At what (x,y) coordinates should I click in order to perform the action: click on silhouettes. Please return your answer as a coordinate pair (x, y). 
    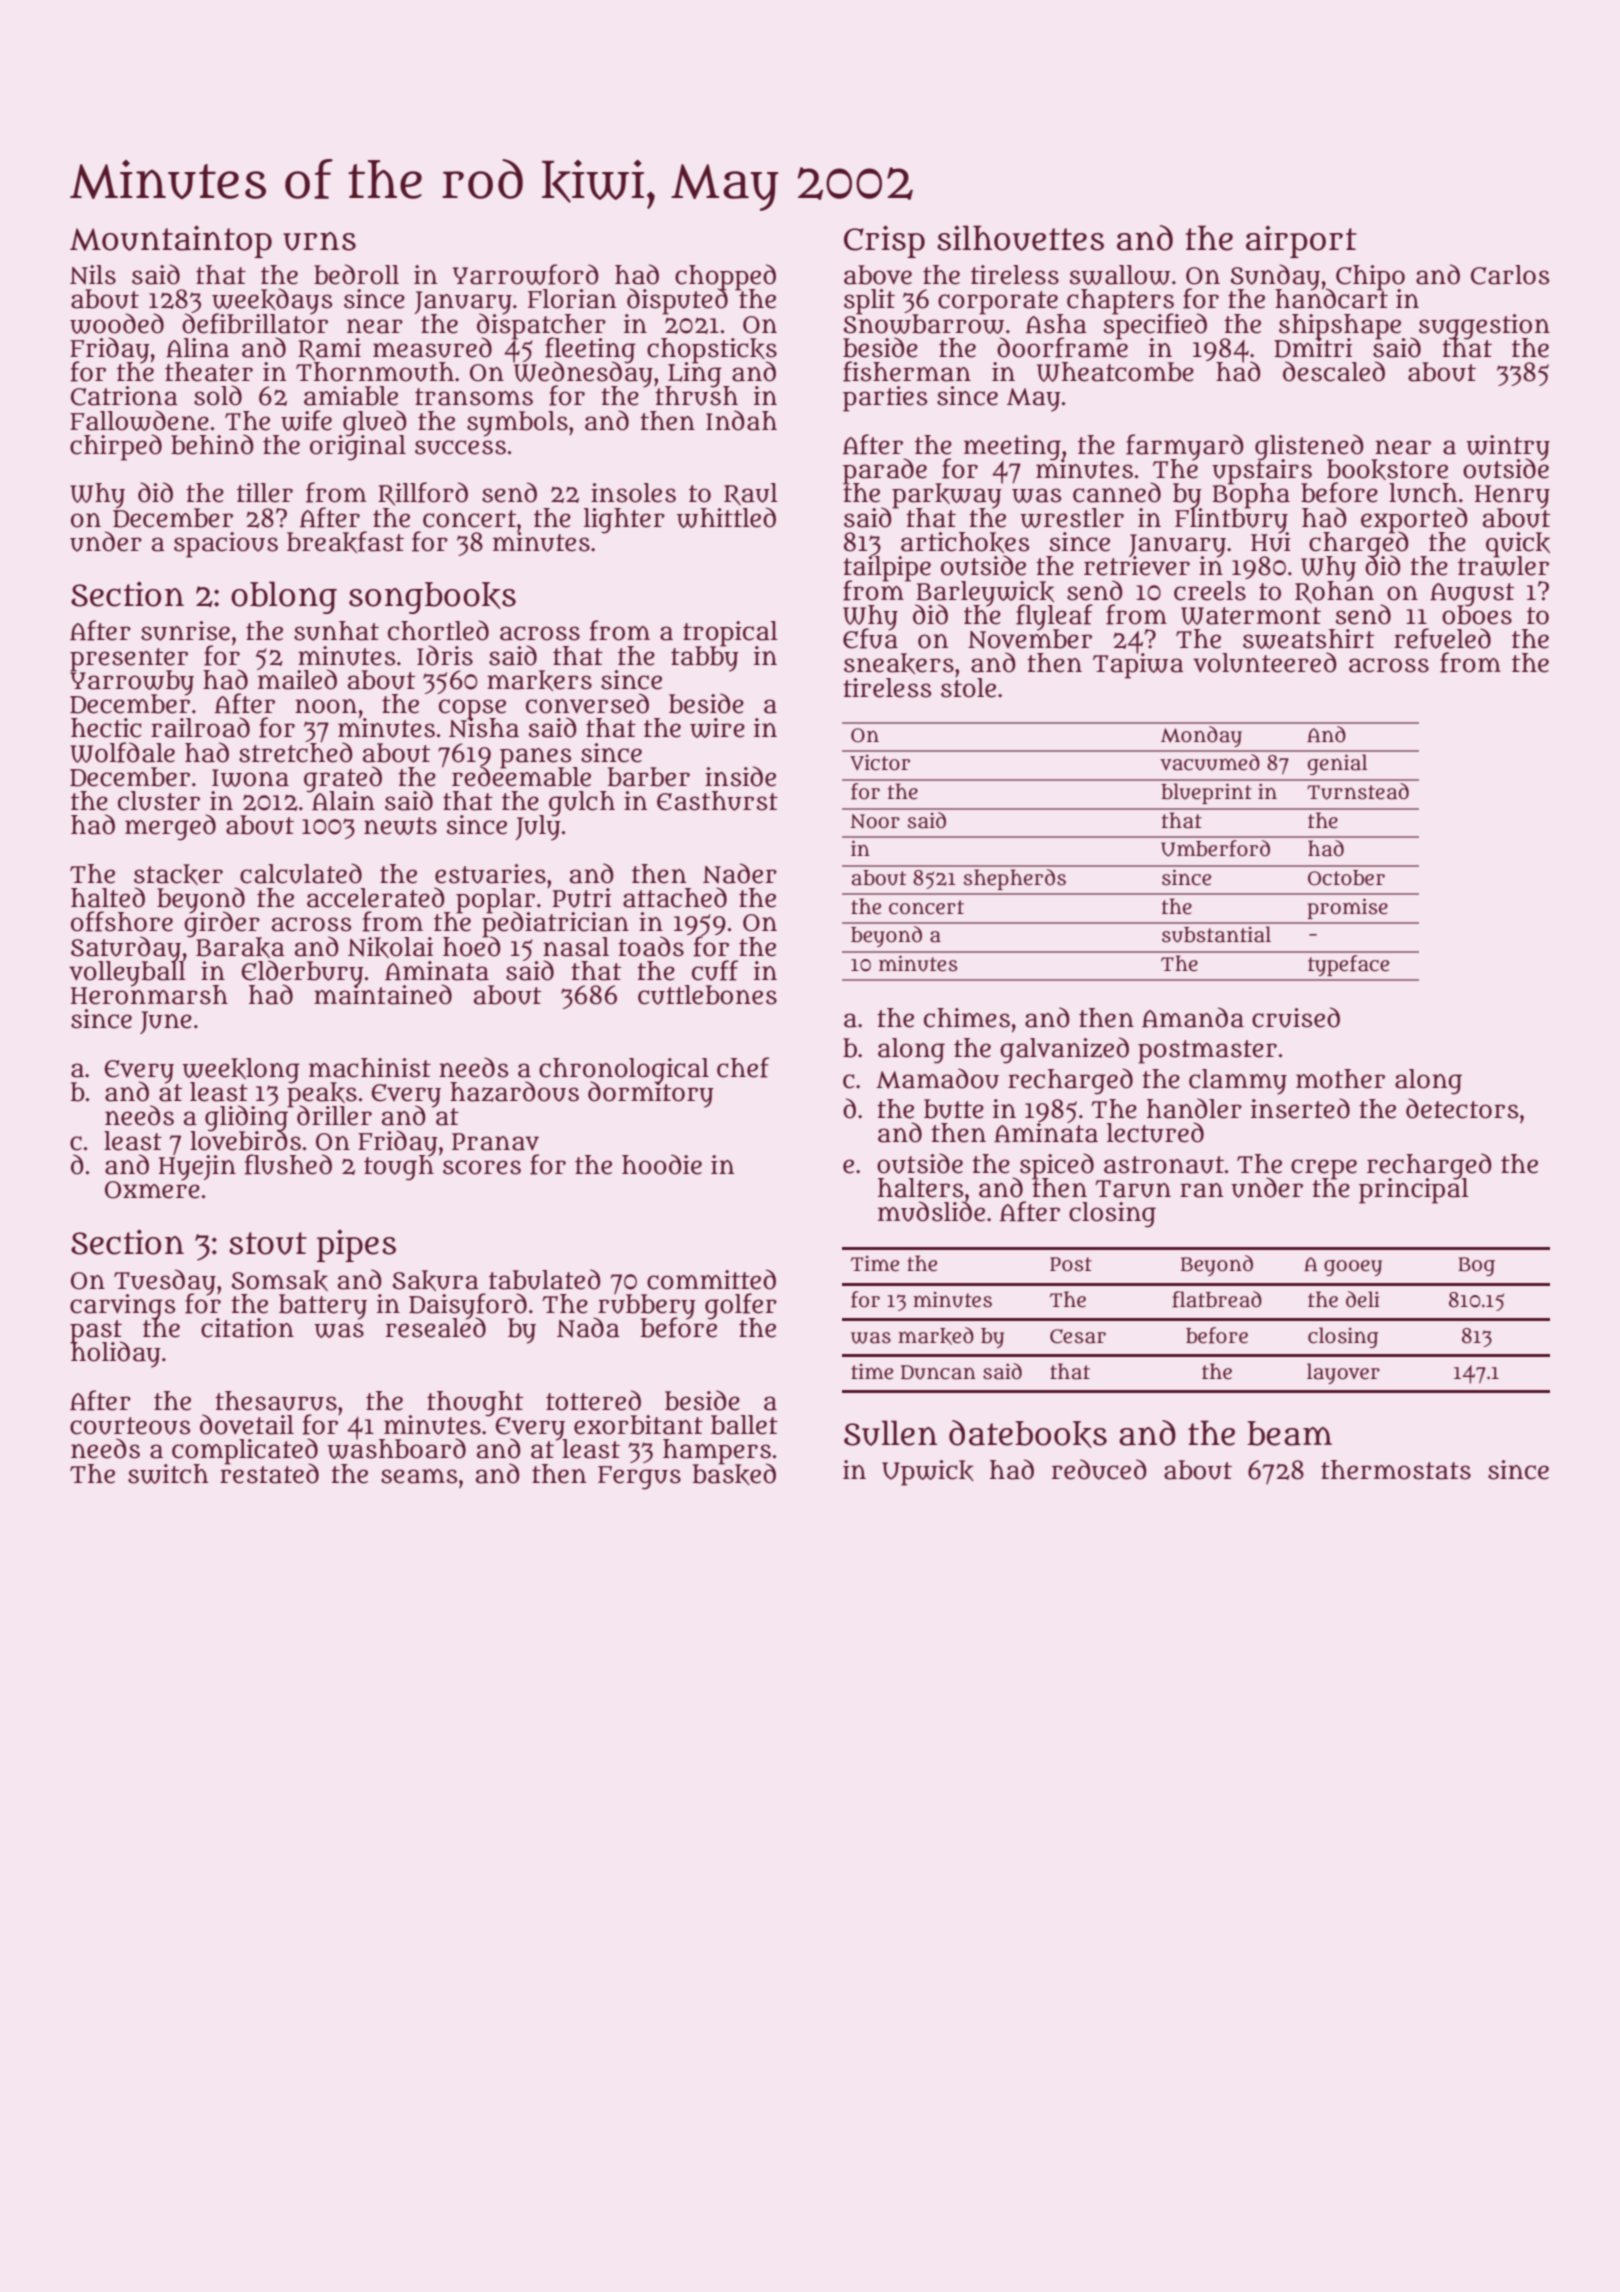
    Looking at the image, I should click on (1020, 238).
